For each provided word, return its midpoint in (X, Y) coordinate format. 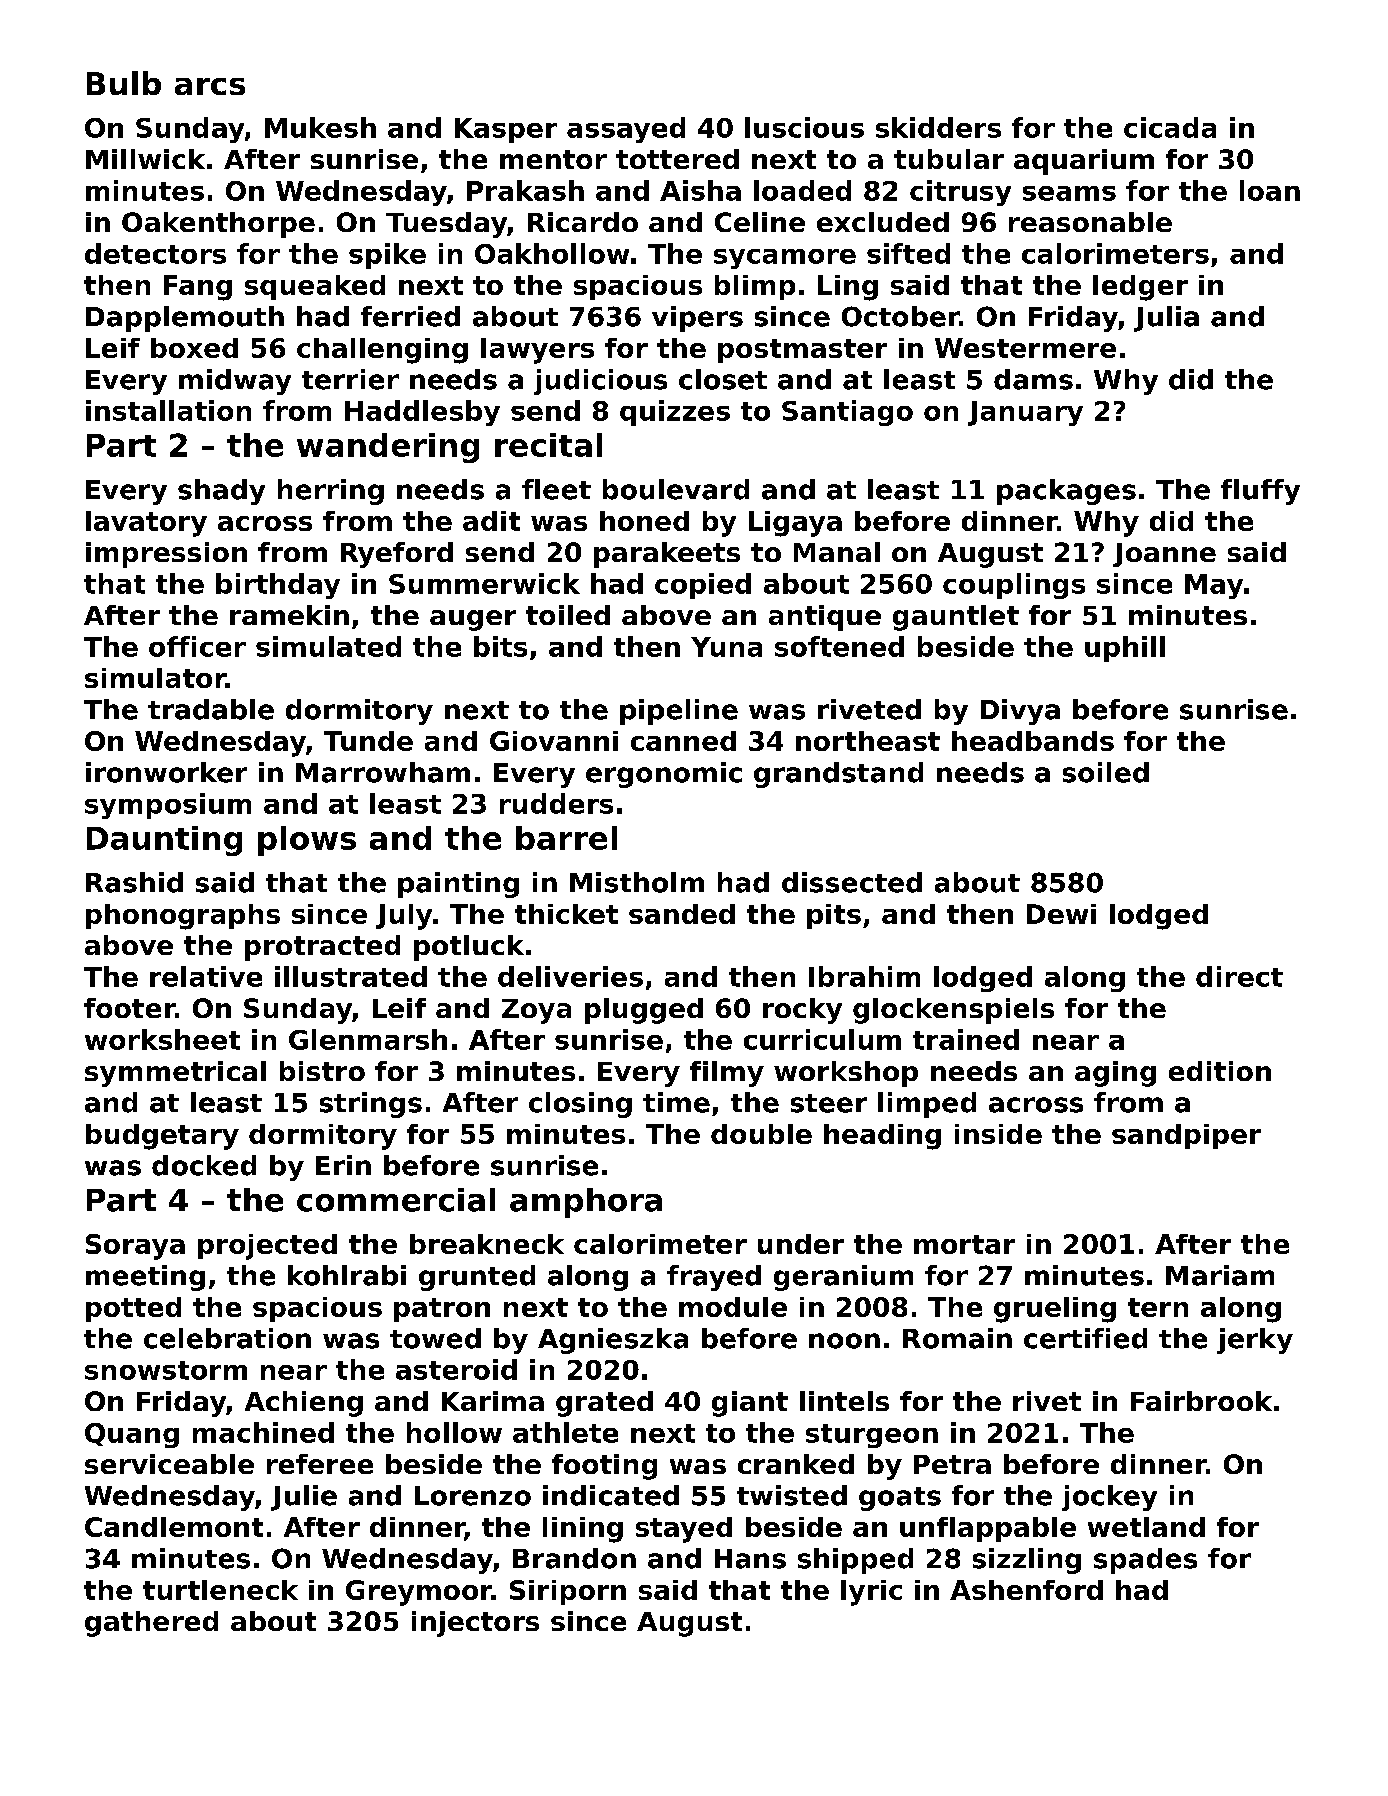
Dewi (1061, 914)
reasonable (1090, 222)
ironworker (166, 772)
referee (320, 1464)
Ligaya (795, 524)
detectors (155, 253)
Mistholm (637, 882)
